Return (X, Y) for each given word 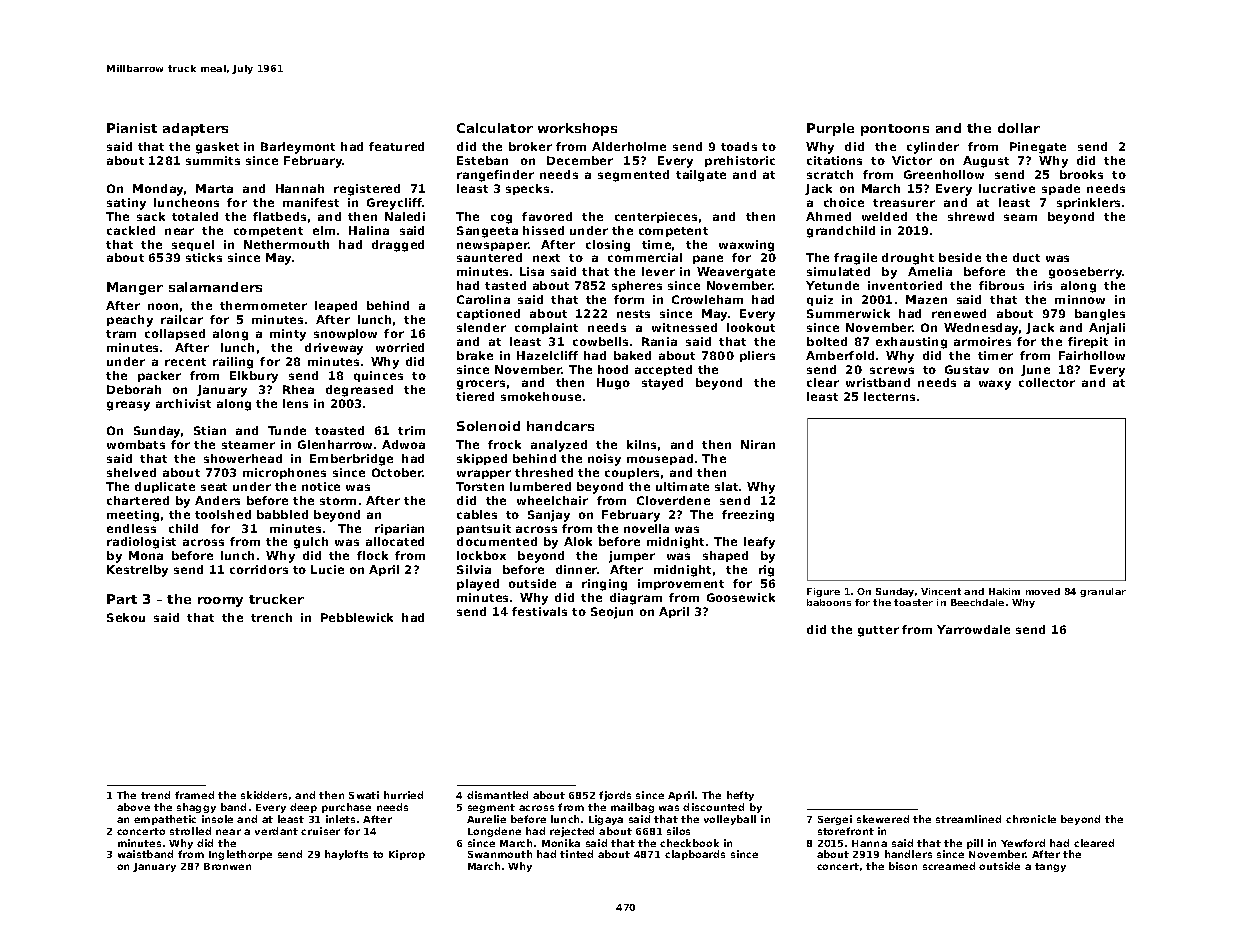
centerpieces (656, 217)
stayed (662, 384)
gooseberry (1086, 273)
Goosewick (741, 597)
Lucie (327, 569)
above (133, 807)
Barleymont (298, 148)
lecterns (889, 396)
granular (1103, 592)
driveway (334, 349)
